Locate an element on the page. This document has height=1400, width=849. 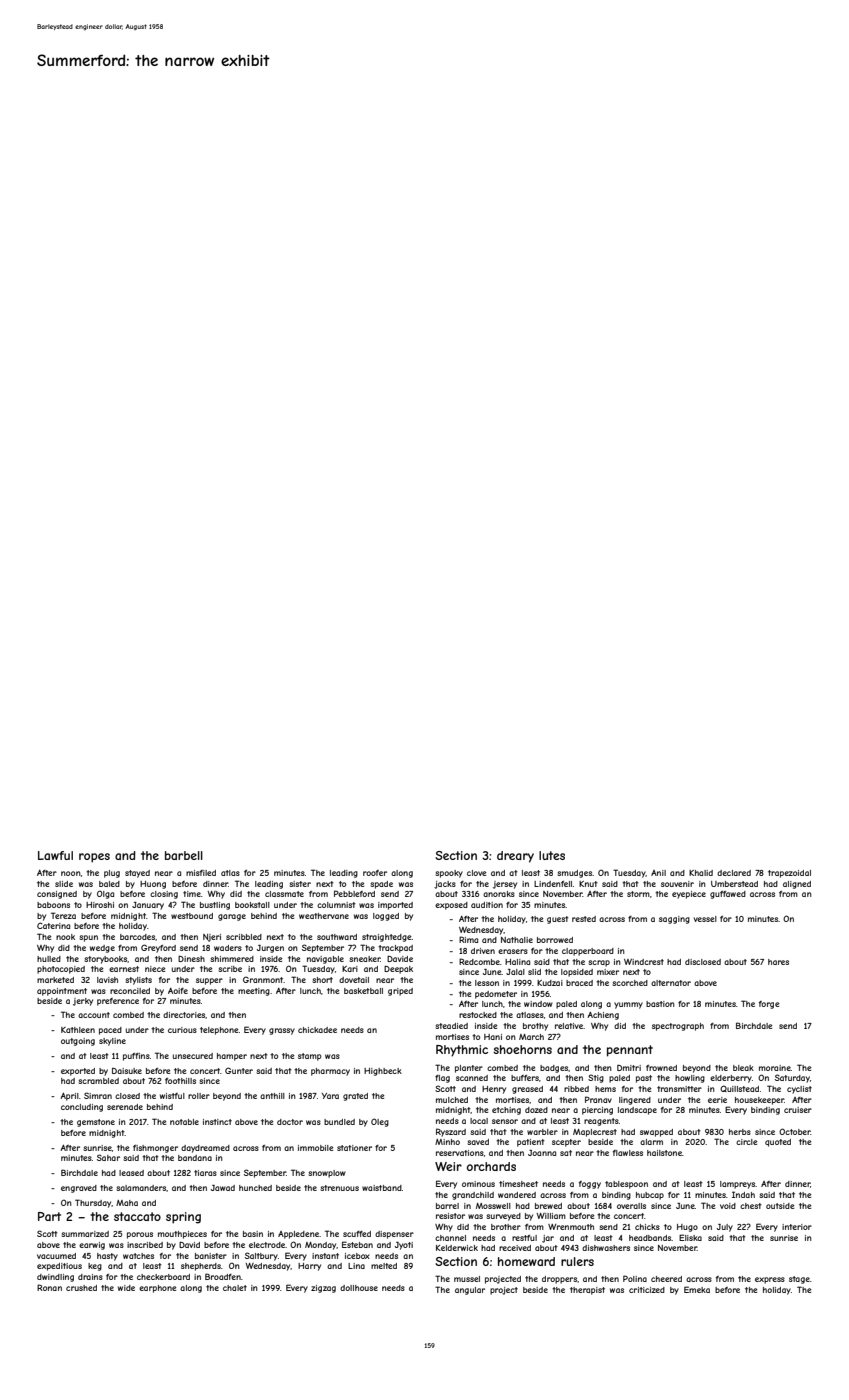
lutes is located at coordinates (552, 855).
